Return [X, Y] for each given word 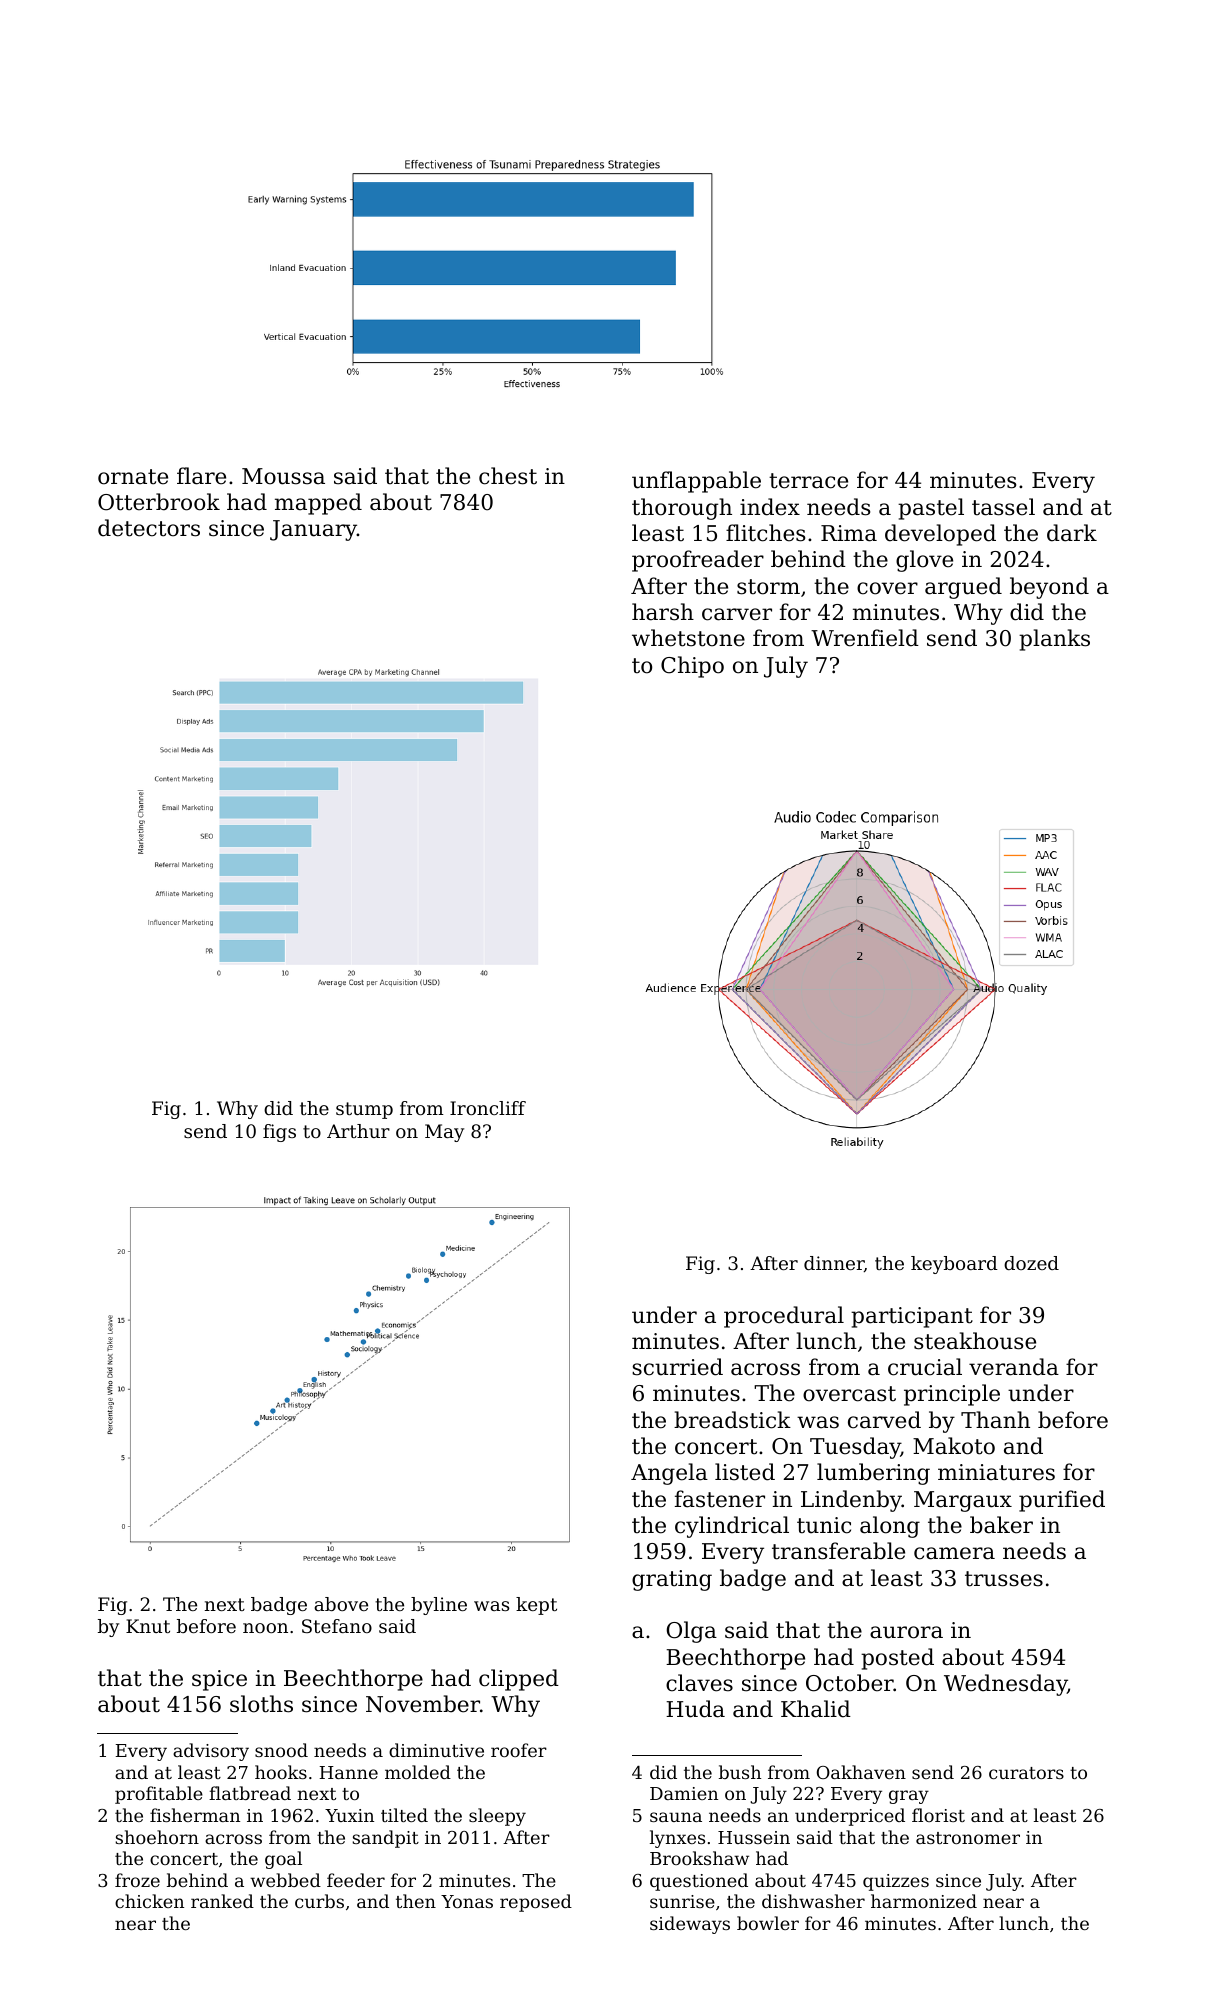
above [341, 1604]
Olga [692, 1632]
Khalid [816, 1709]
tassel [1003, 507]
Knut [148, 1626]
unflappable [696, 482]
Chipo [692, 667]
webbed [285, 1880]
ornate [133, 477]
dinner [834, 1263]
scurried [677, 1367]
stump [364, 1110]
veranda [1014, 1367]
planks [1054, 640]
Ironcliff [488, 1108]
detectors [149, 528]
